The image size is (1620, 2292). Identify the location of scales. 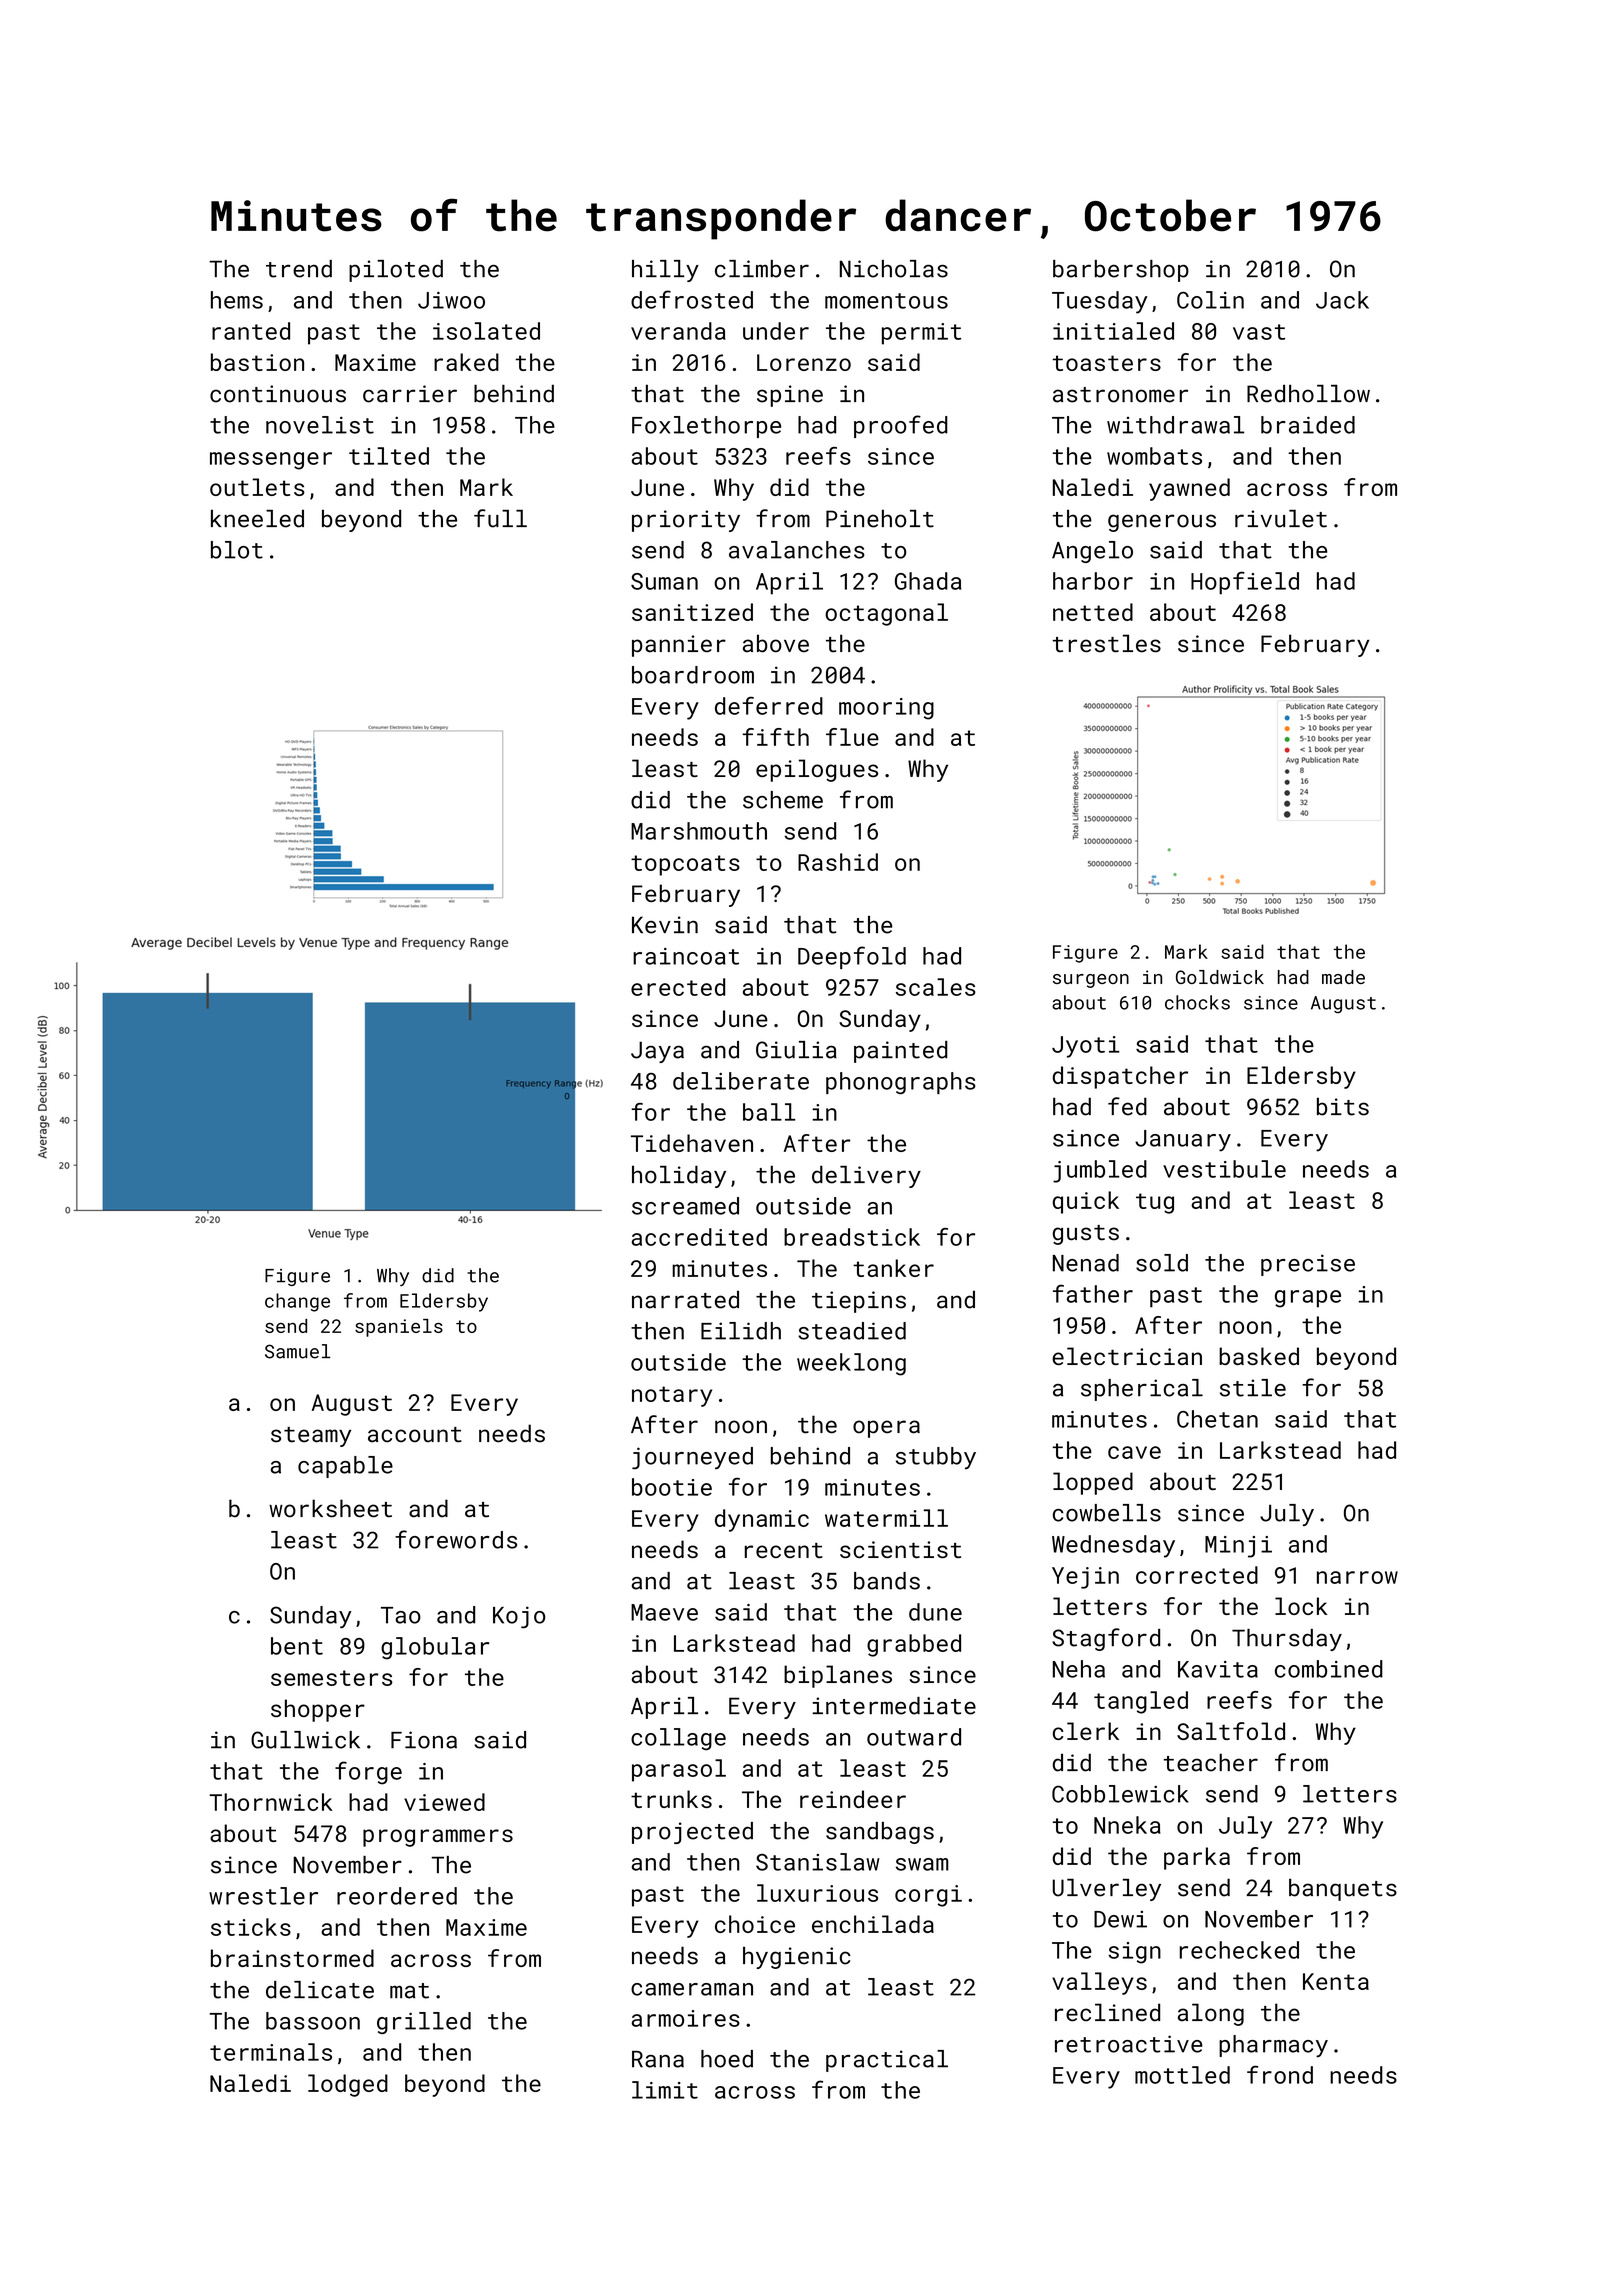
(936, 987).
